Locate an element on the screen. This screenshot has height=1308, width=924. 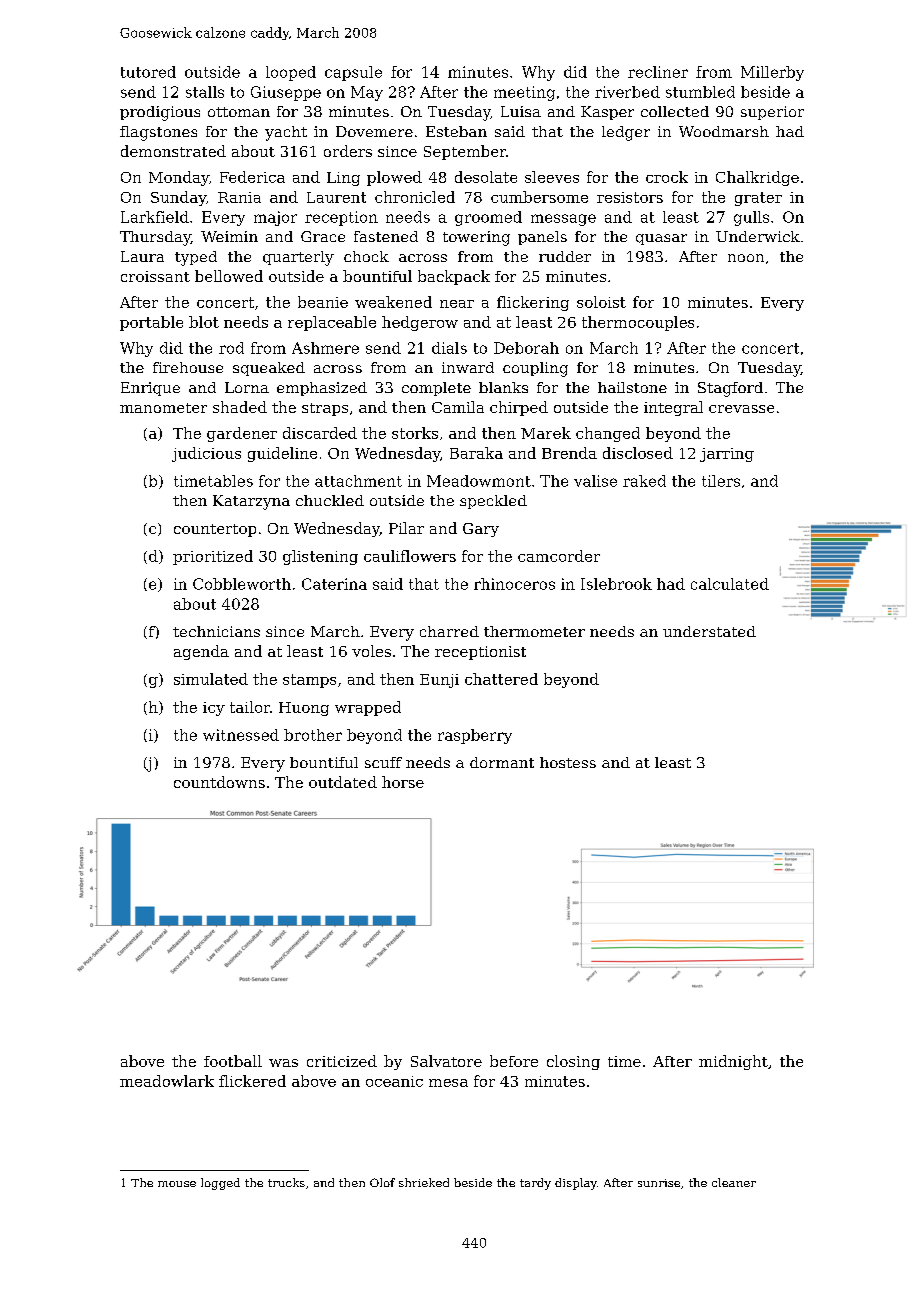
prioritized is located at coordinates (213, 557).
